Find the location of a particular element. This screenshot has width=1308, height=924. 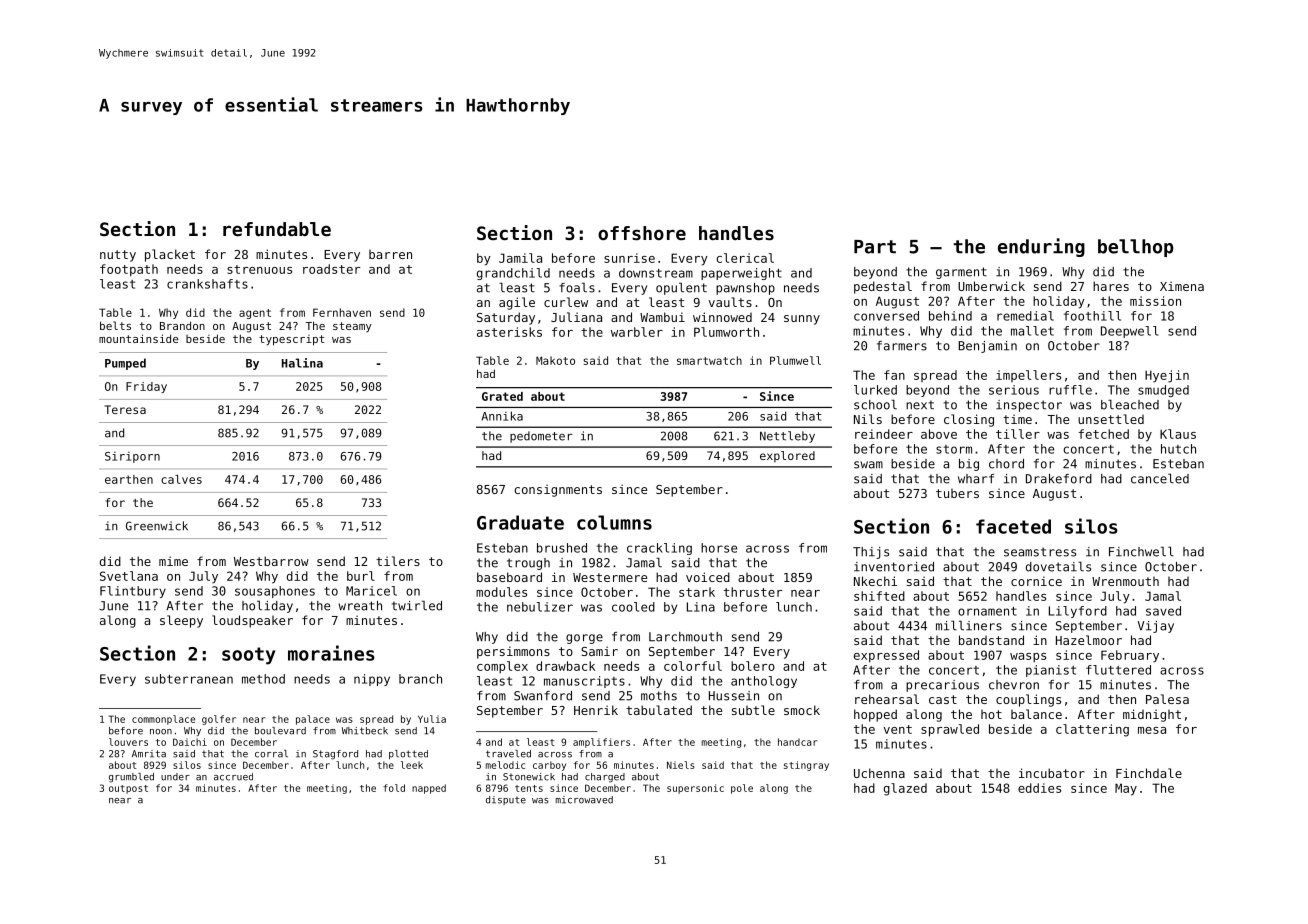

refundable is located at coordinates (277, 229).
